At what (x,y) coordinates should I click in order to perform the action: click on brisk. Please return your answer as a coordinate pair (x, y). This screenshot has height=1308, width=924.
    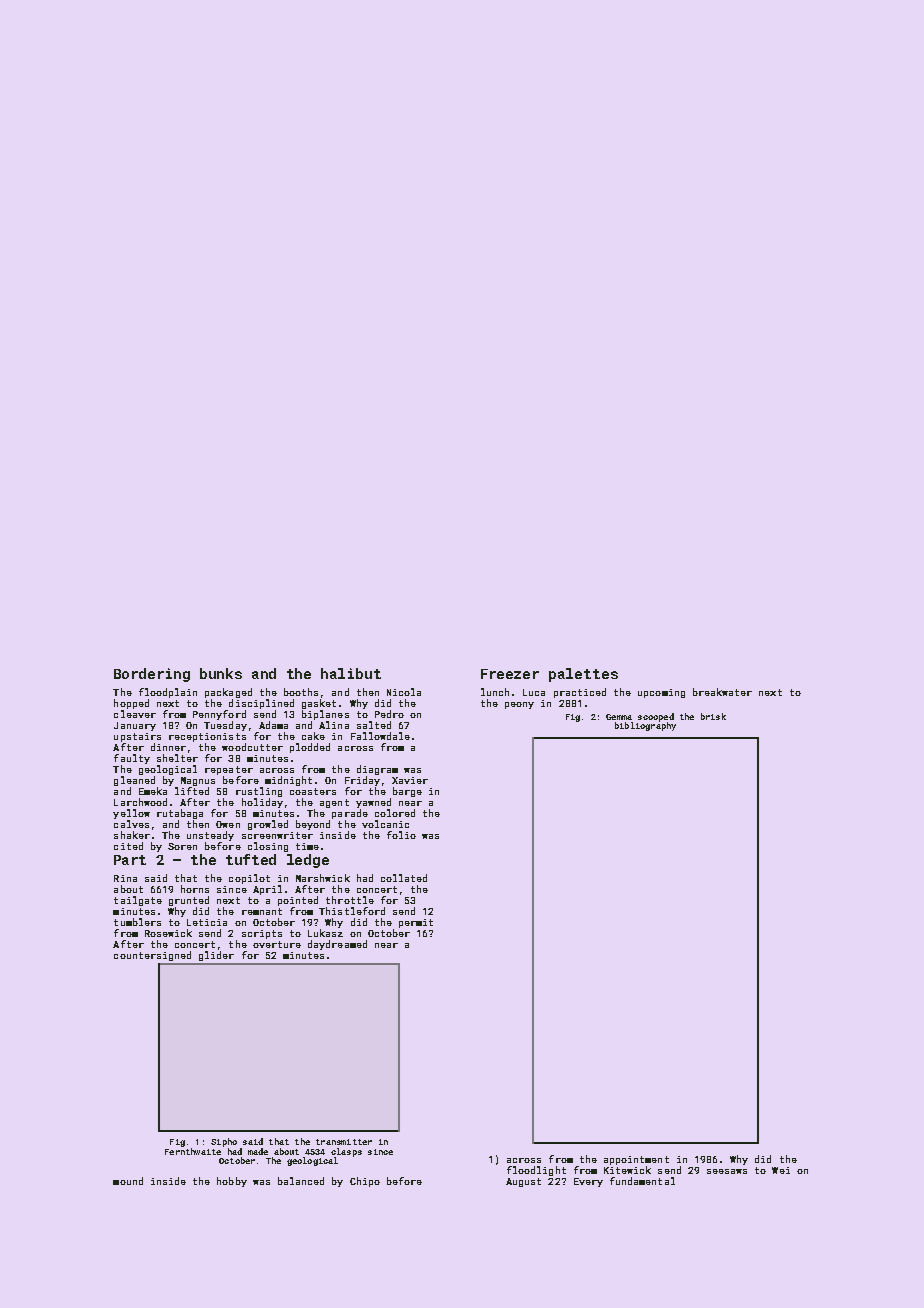
    Looking at the image, I should click on (713, 716).
